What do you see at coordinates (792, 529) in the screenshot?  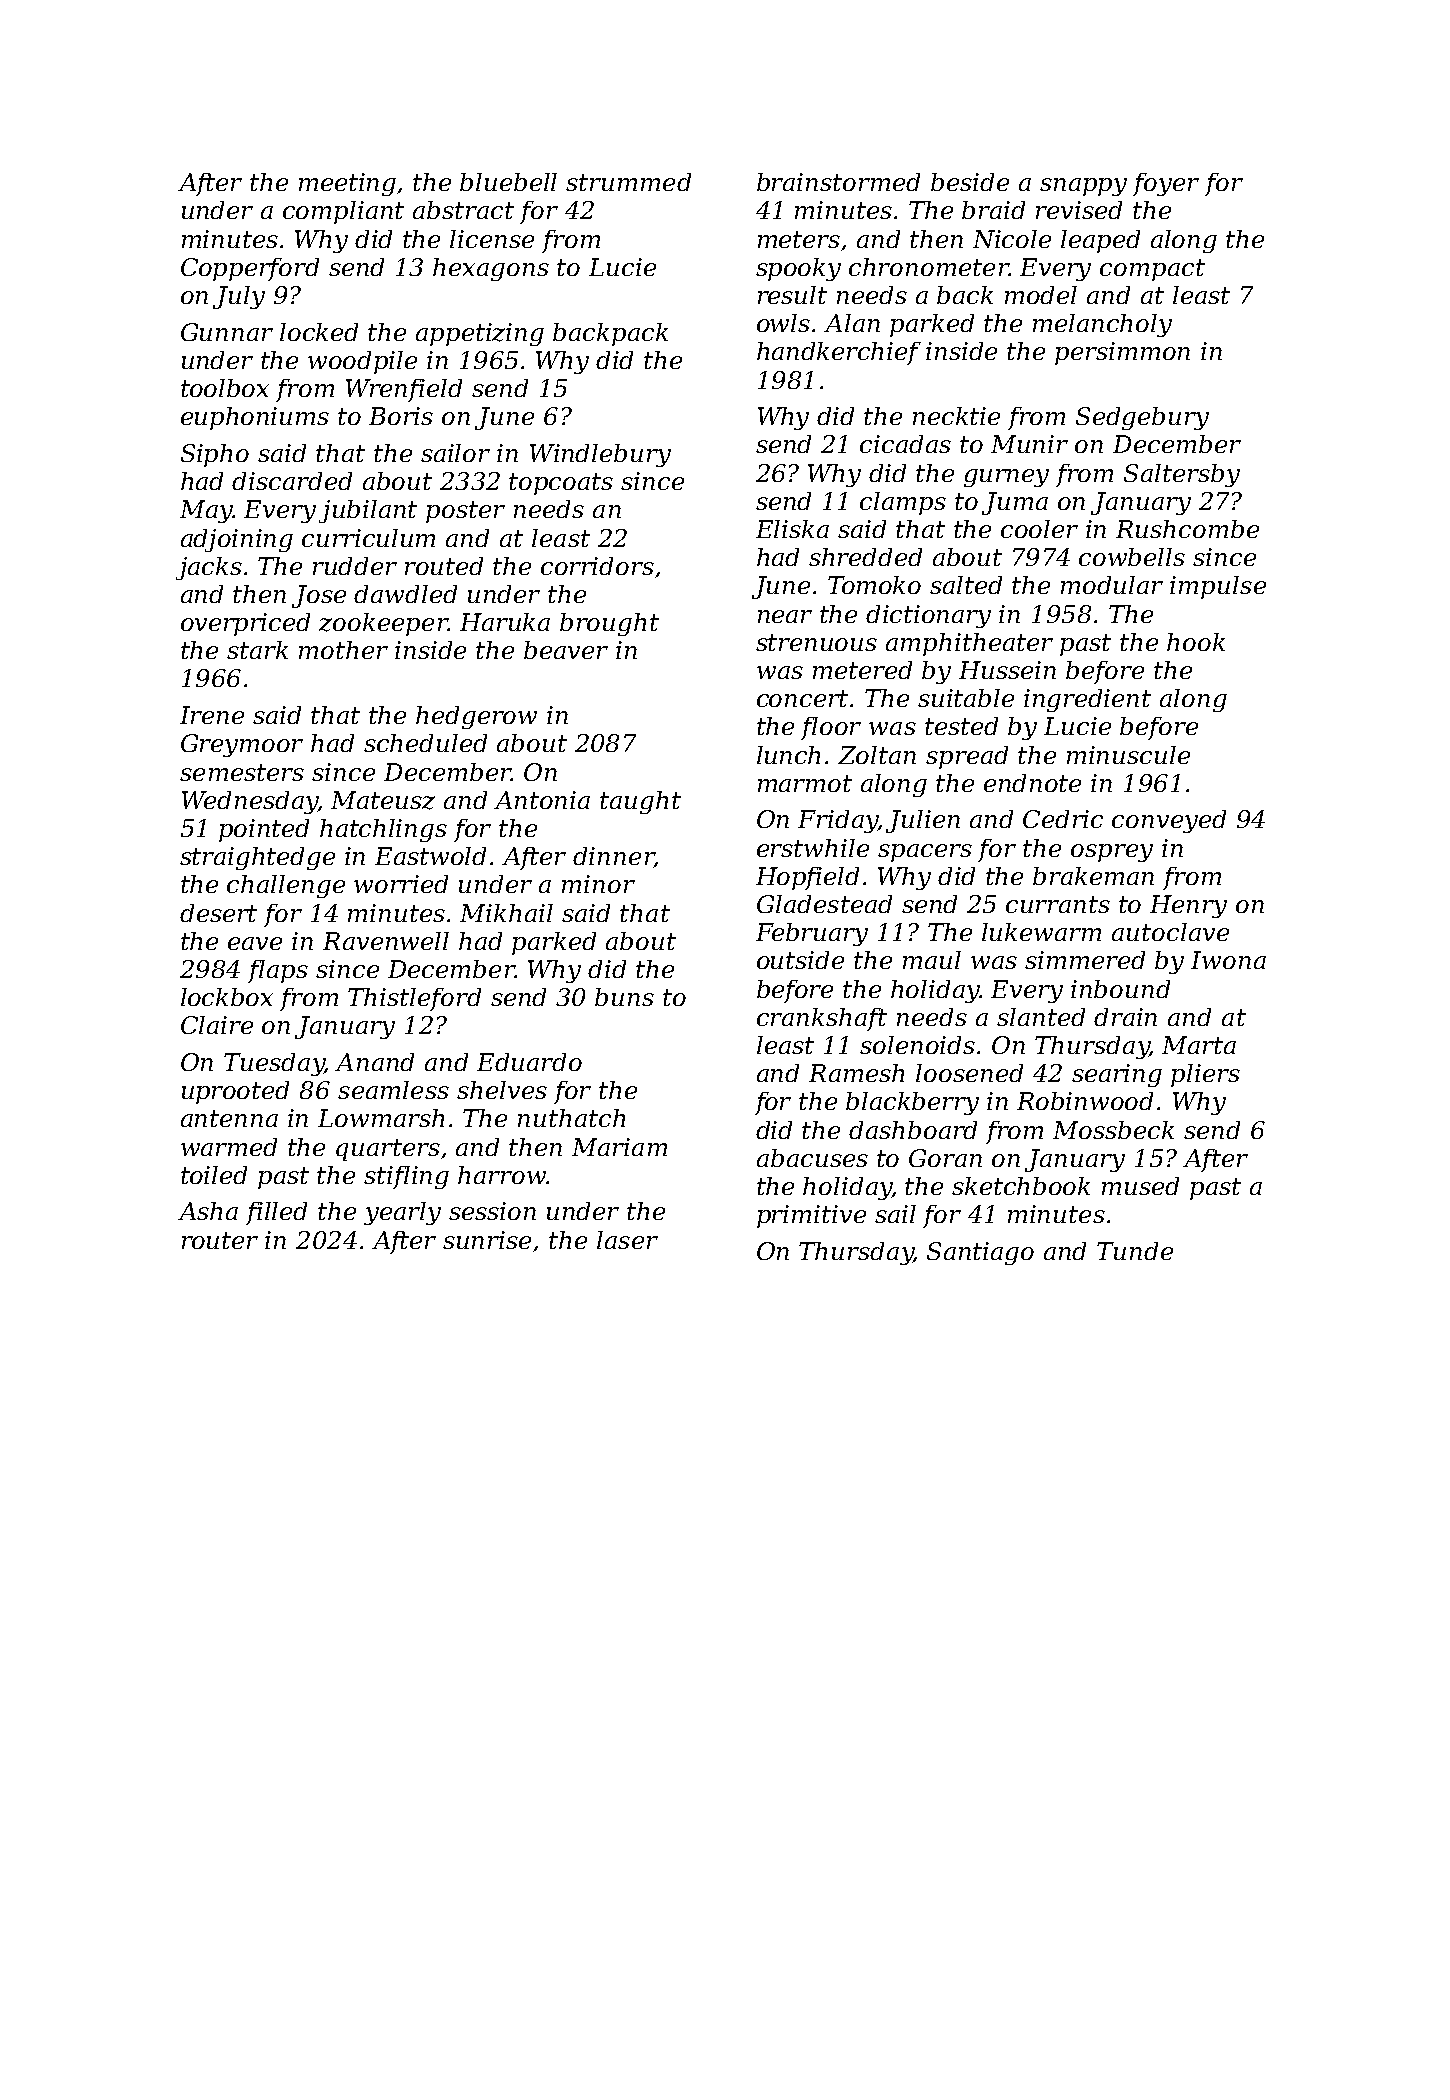 I see `Eliska` at bounding box center [792, 529].
